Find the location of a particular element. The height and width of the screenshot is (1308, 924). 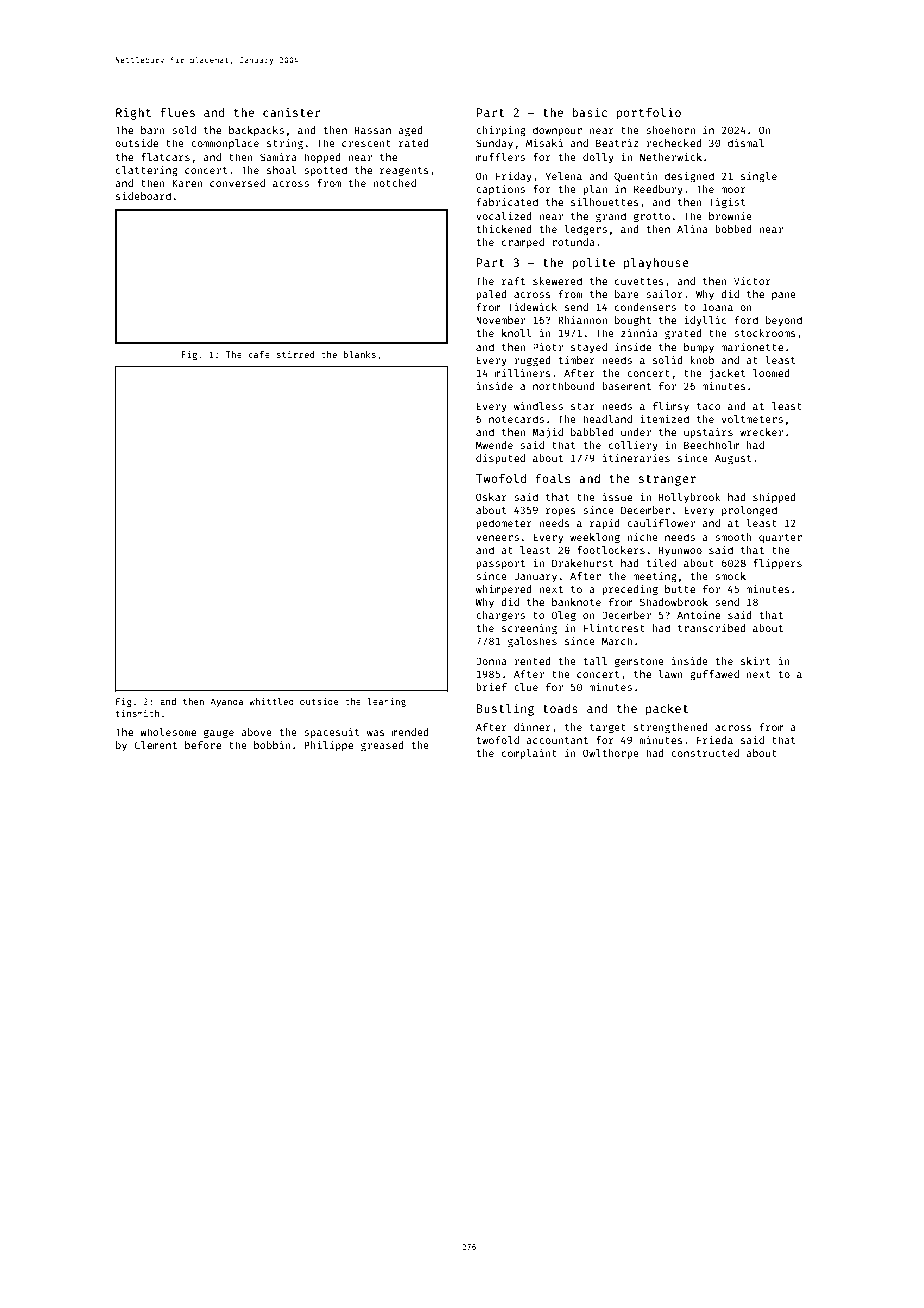

Mwende is located at coordinates (494, 445).
